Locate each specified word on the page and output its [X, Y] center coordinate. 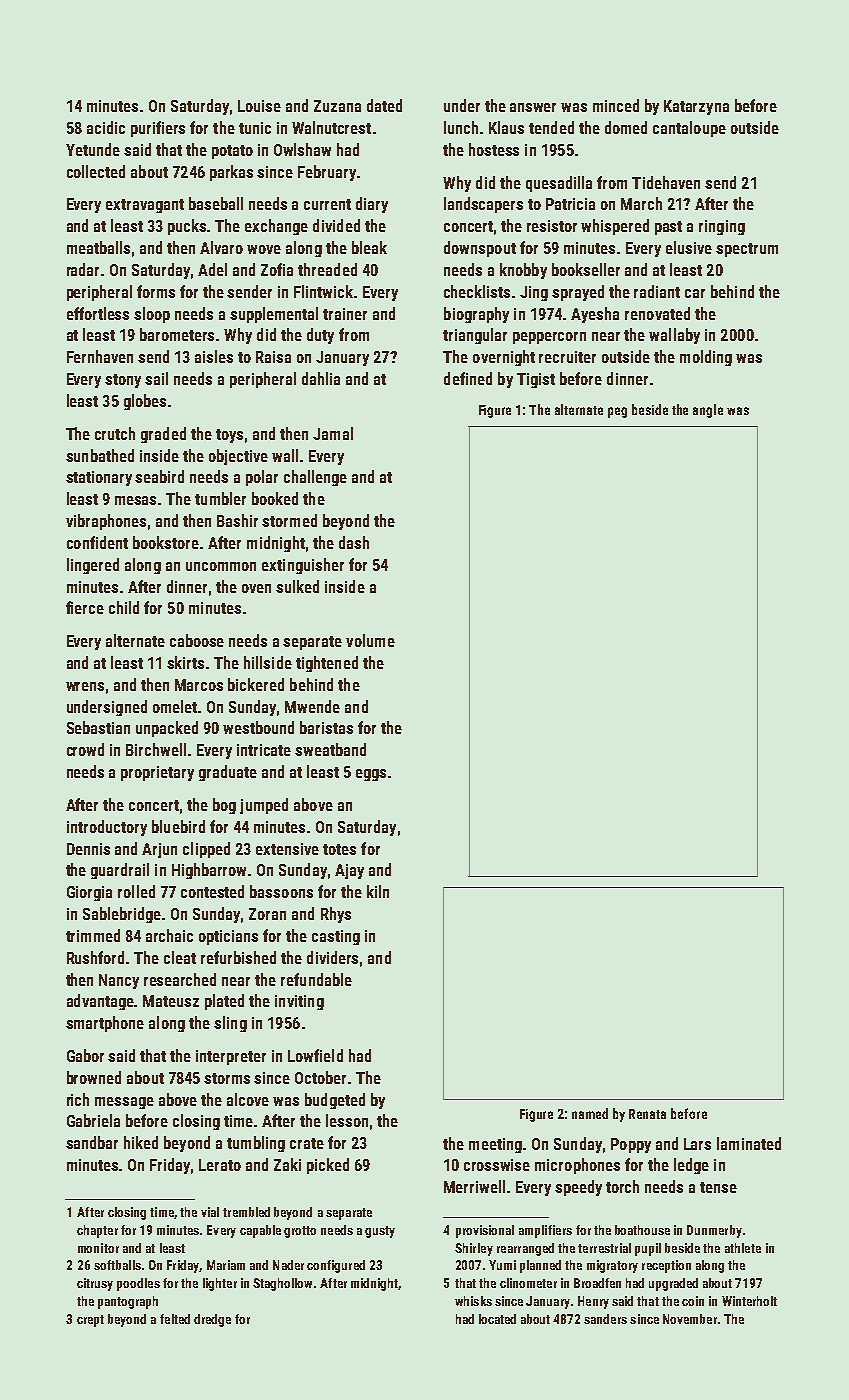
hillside [268, 662]
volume [370, 640]
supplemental [274, 315]
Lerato [220, 1165]
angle [708, 411]
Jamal [333, 433]
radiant [657, 291]
